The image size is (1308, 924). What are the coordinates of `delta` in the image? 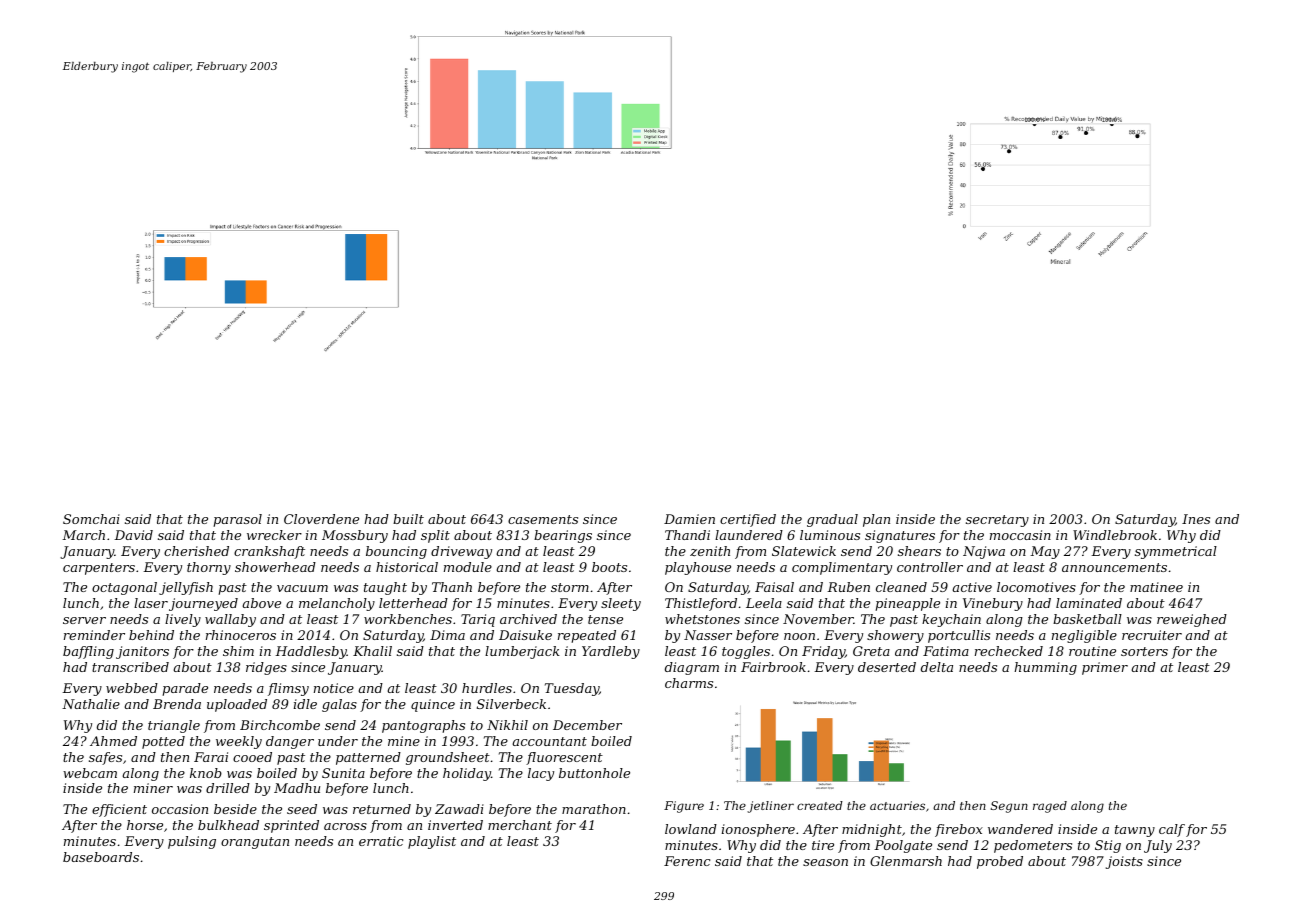 It's located at (937, 667).
